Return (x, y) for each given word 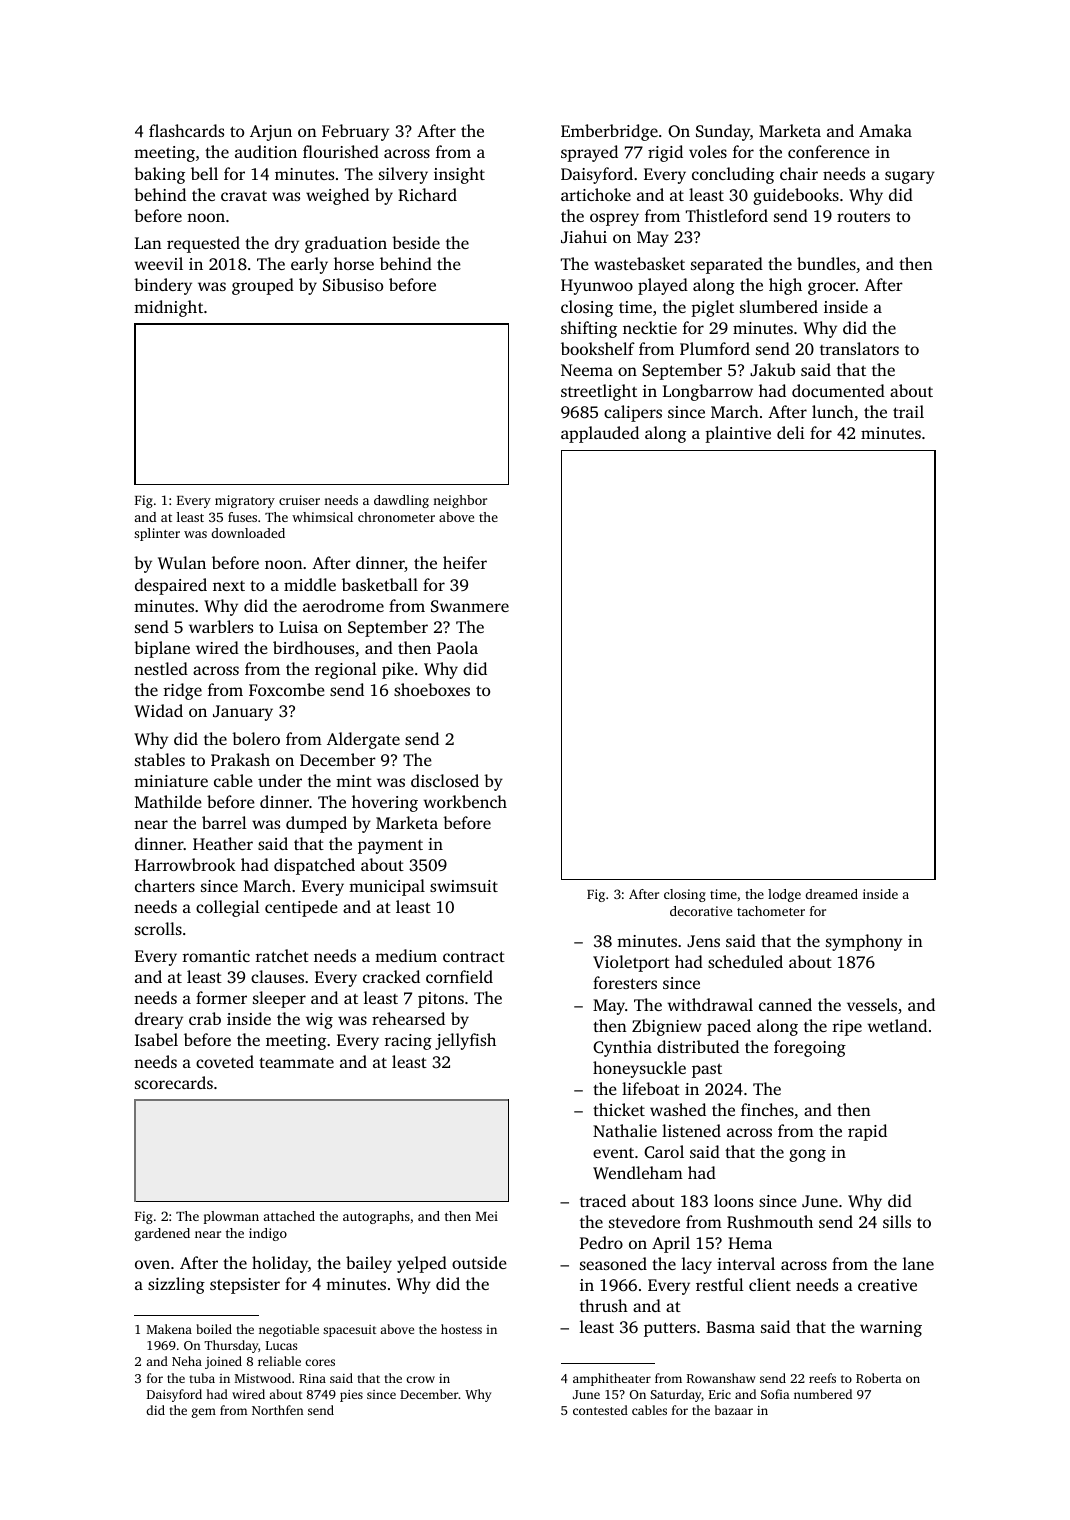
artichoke (596, 194)
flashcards (186, 130)
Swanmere (470, 606)
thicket (619, 1109)
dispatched (314, 866)
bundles (826, 263)
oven (152, 1264)
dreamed (832, 894)
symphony (864, 942)
